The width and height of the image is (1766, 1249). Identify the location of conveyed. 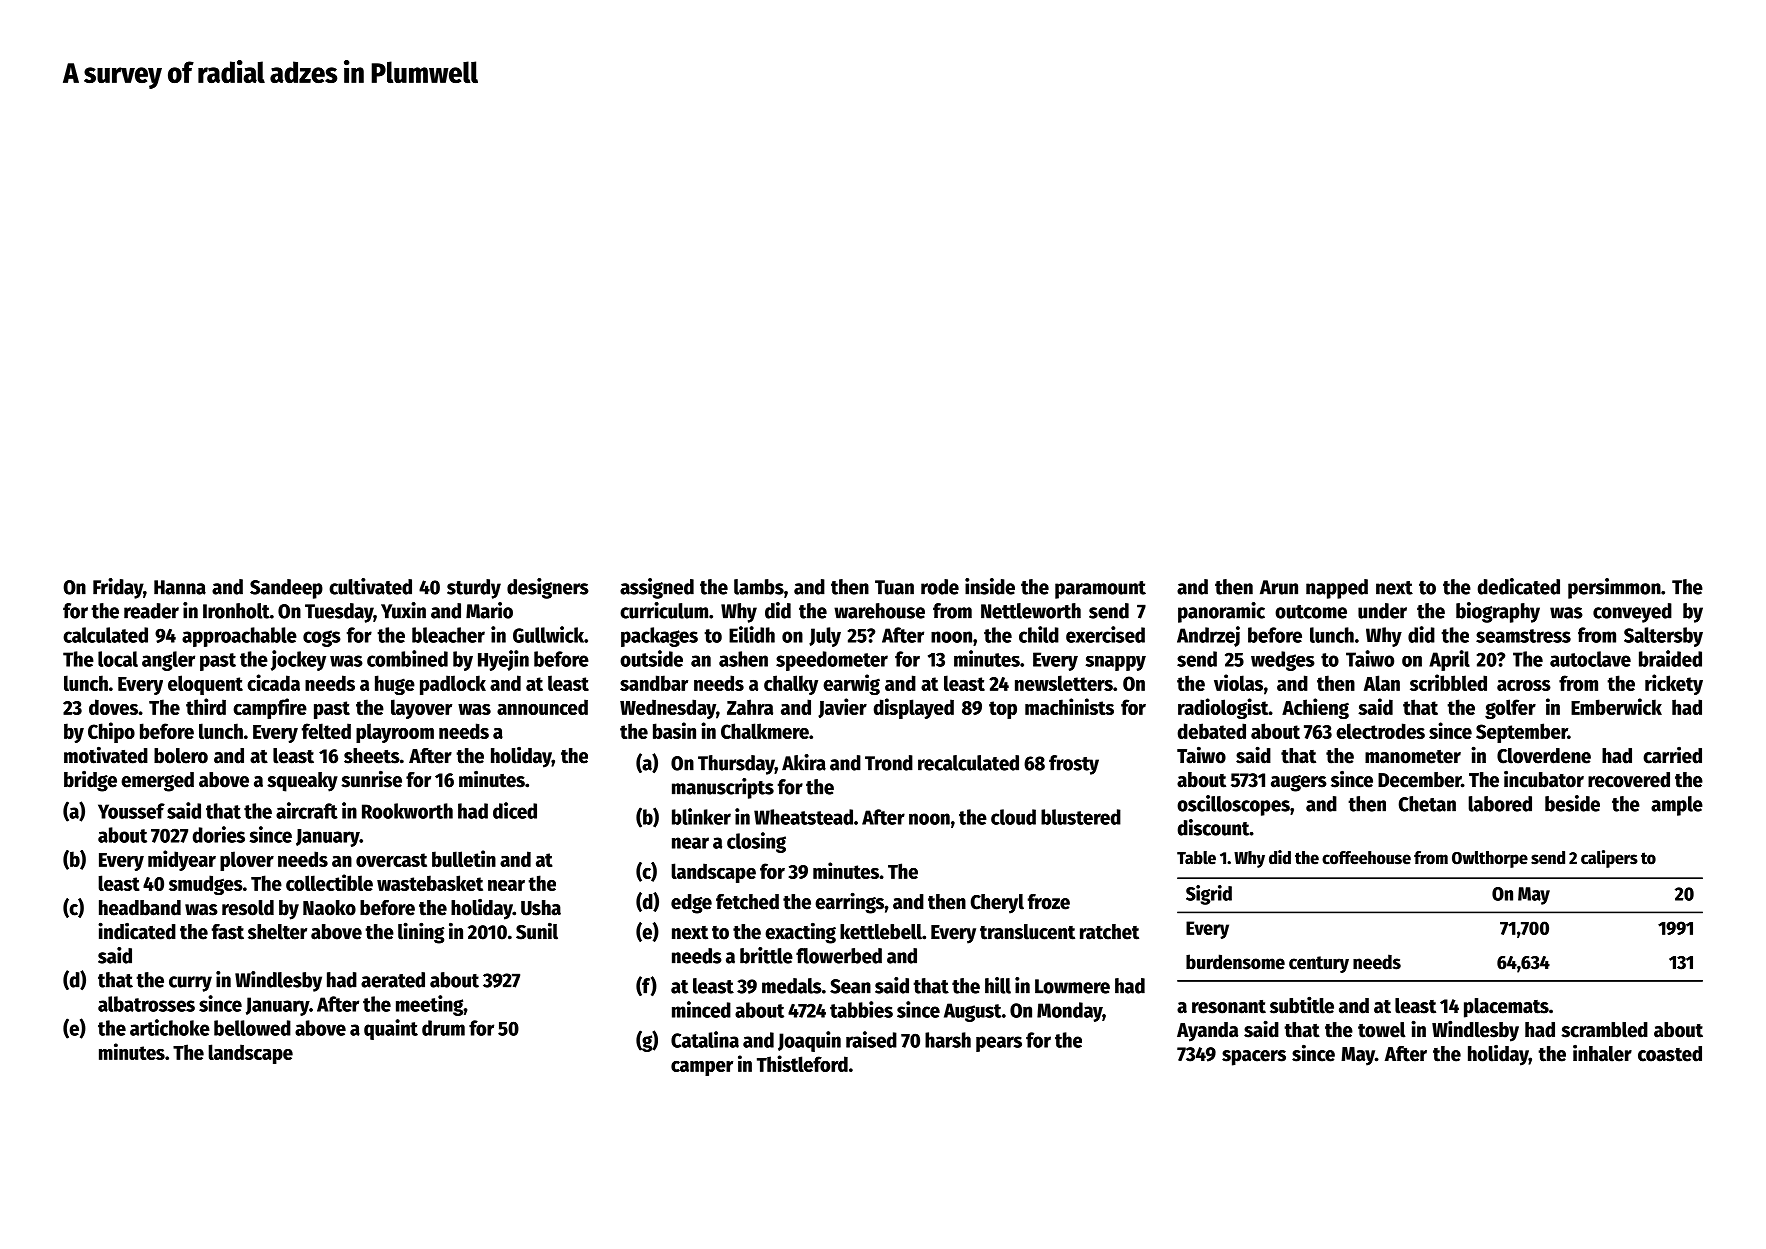
(1632, 613).
